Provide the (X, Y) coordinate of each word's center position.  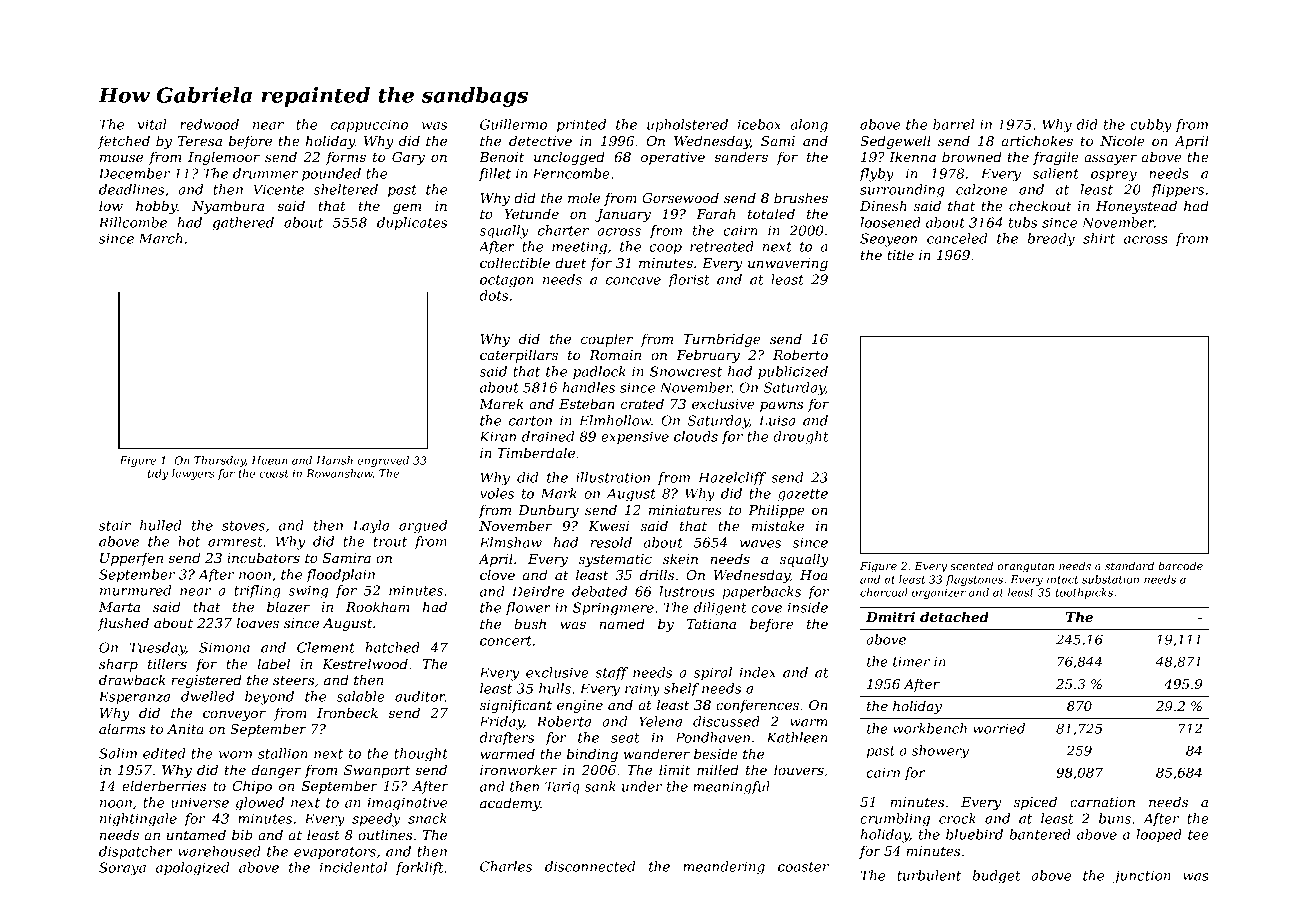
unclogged (569, 158)
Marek (501, 403)
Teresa (200, 141)
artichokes (1037, 140)
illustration (613, 477)
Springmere (613, 609)
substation (1110, 579)
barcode (1180, 565)
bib (242, 834)
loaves (258, 622)
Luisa (777, 420)
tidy (157, 474)
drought (800, 438)
